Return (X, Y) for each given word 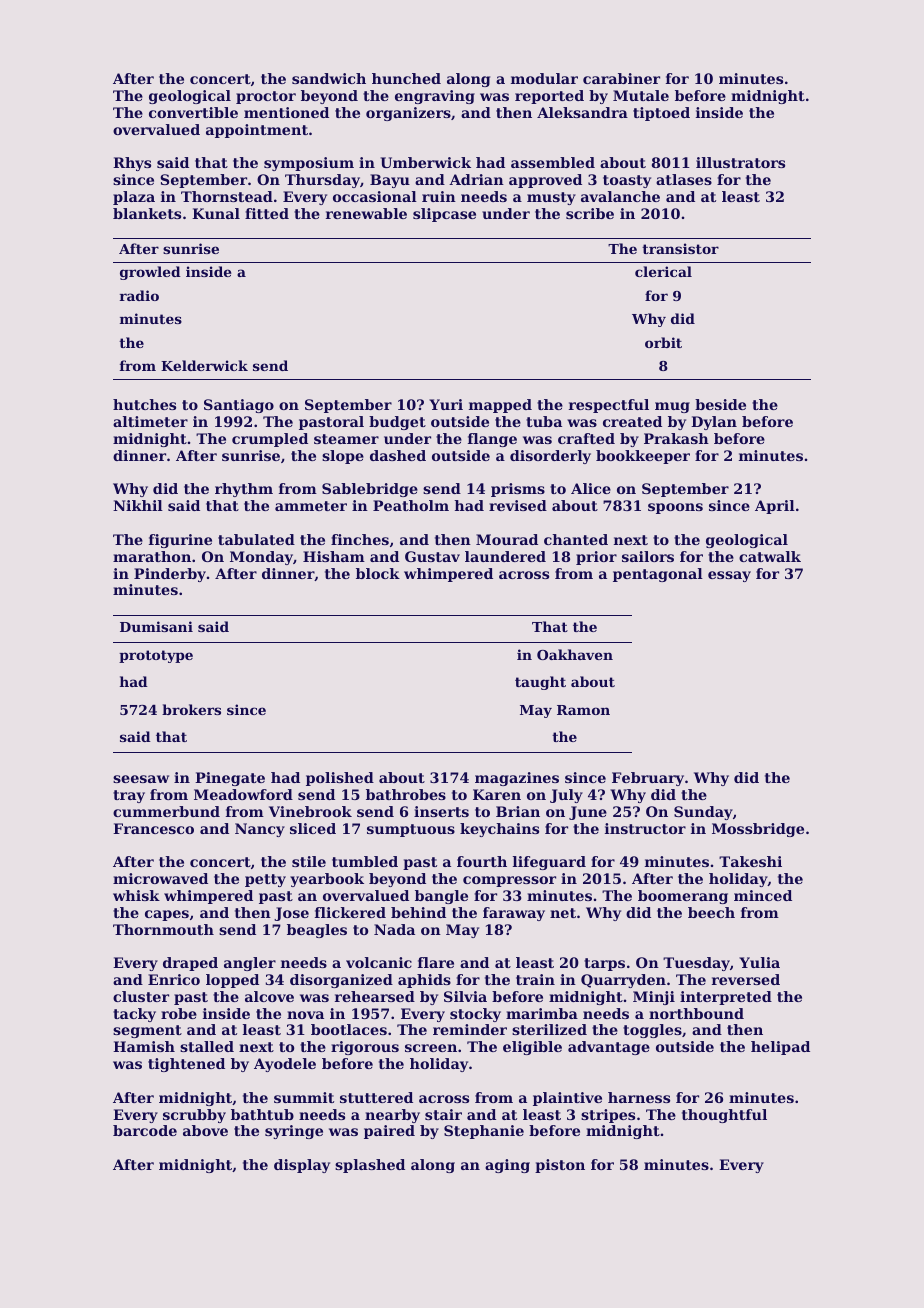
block (378, 573)
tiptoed (661, 114)
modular (544, 78)
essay (729, 576)
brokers (191, 709)
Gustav (432, 556)
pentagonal (658, 575)
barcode (145, 1130)
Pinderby (170, 575)
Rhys (132, 164)
